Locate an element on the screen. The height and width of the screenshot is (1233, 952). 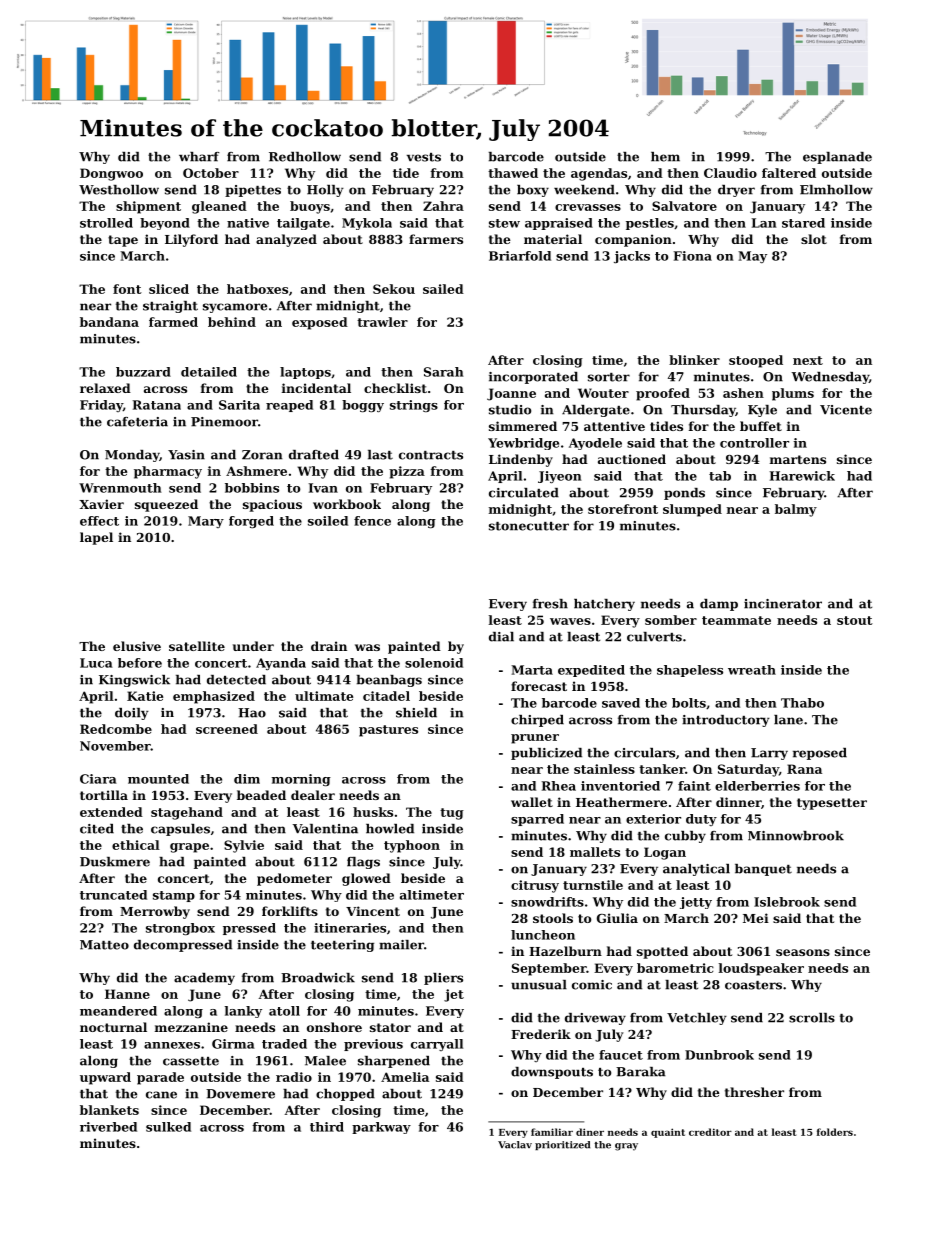
riverbed is located at coordinates (108, 1127).
